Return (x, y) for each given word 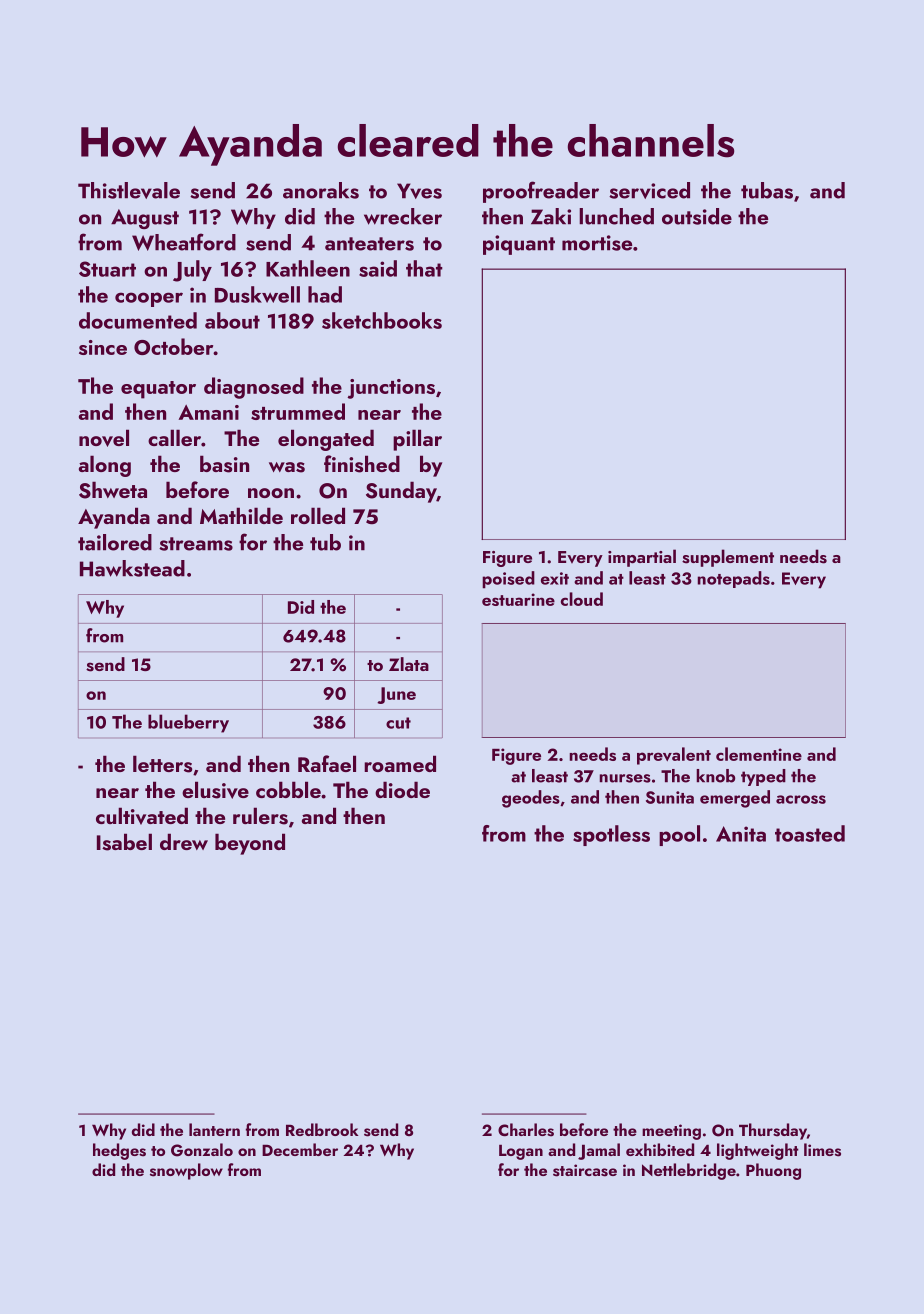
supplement (728, 558)
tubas (767, 190)
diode (402, 789)
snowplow (186, 1171)
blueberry (188, 723)
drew (184, 841)
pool (679, 835)
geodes (531, 799)
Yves (419, 191)
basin (224, 464)
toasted (810, 833)
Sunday (401, 492)
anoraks (321, 190)
